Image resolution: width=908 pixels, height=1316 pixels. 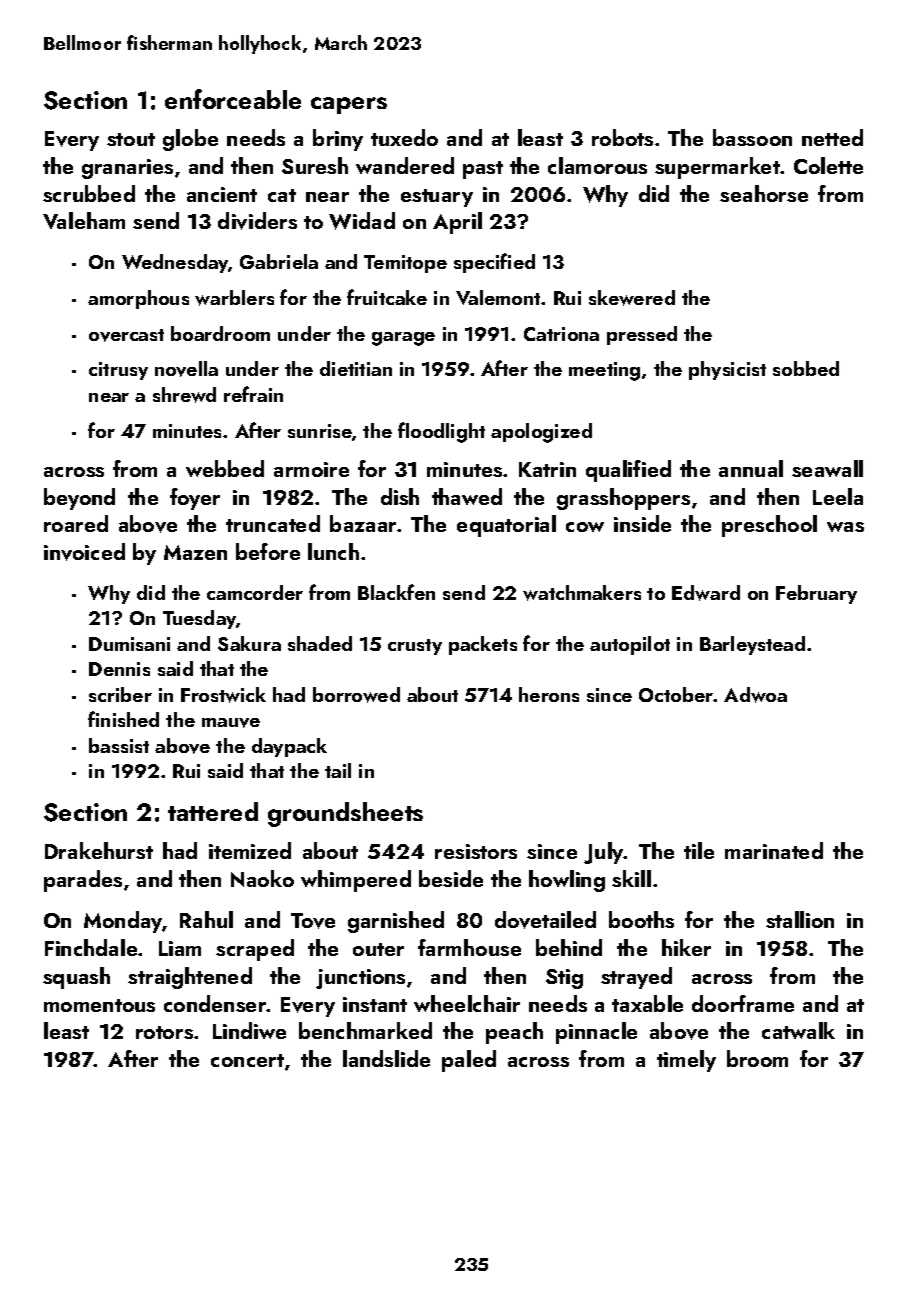 I want to click on Mazen, so click(x=195, y=552).
